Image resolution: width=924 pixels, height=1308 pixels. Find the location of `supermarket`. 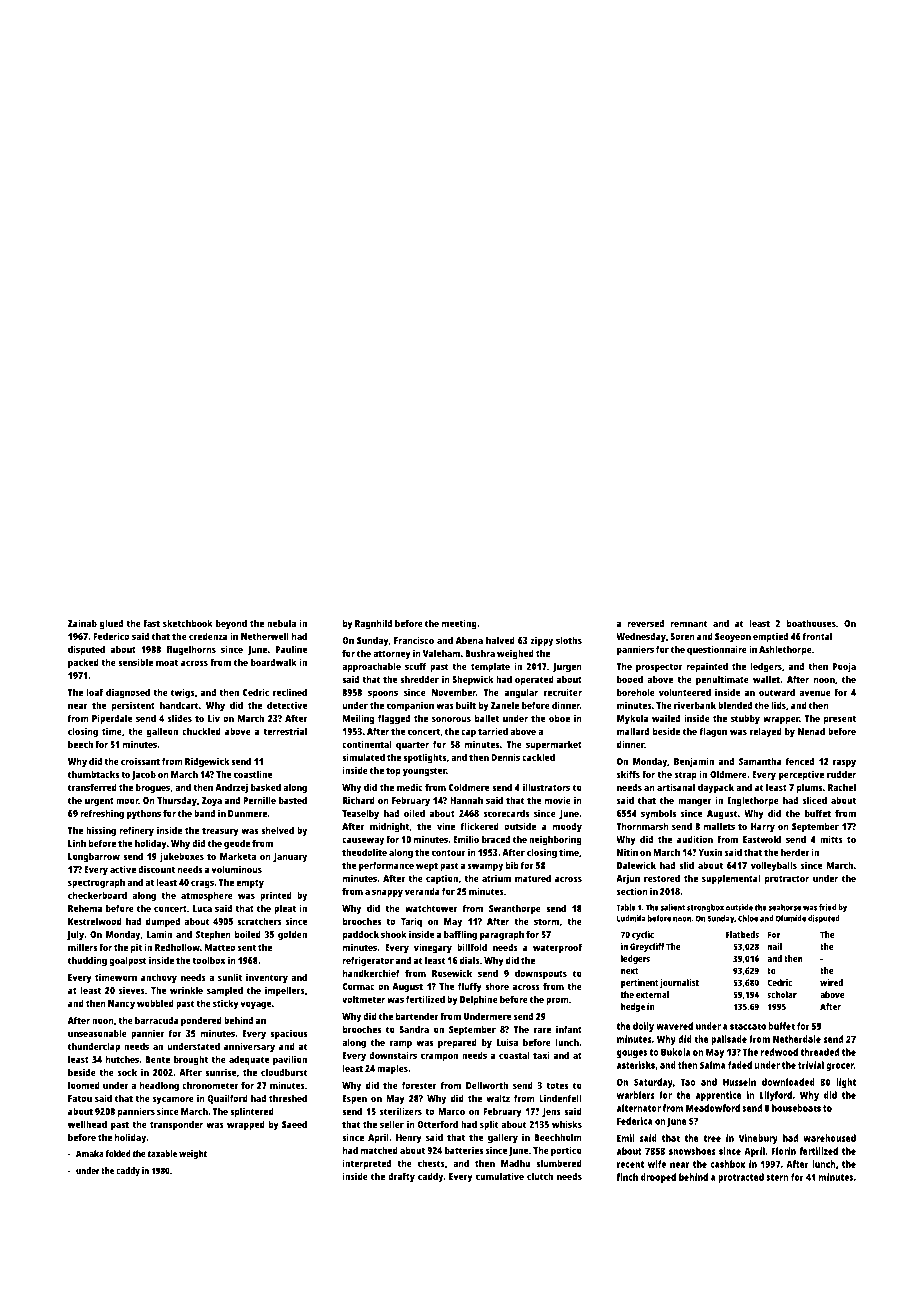

supermarket is located at coordinates (554, 745).
